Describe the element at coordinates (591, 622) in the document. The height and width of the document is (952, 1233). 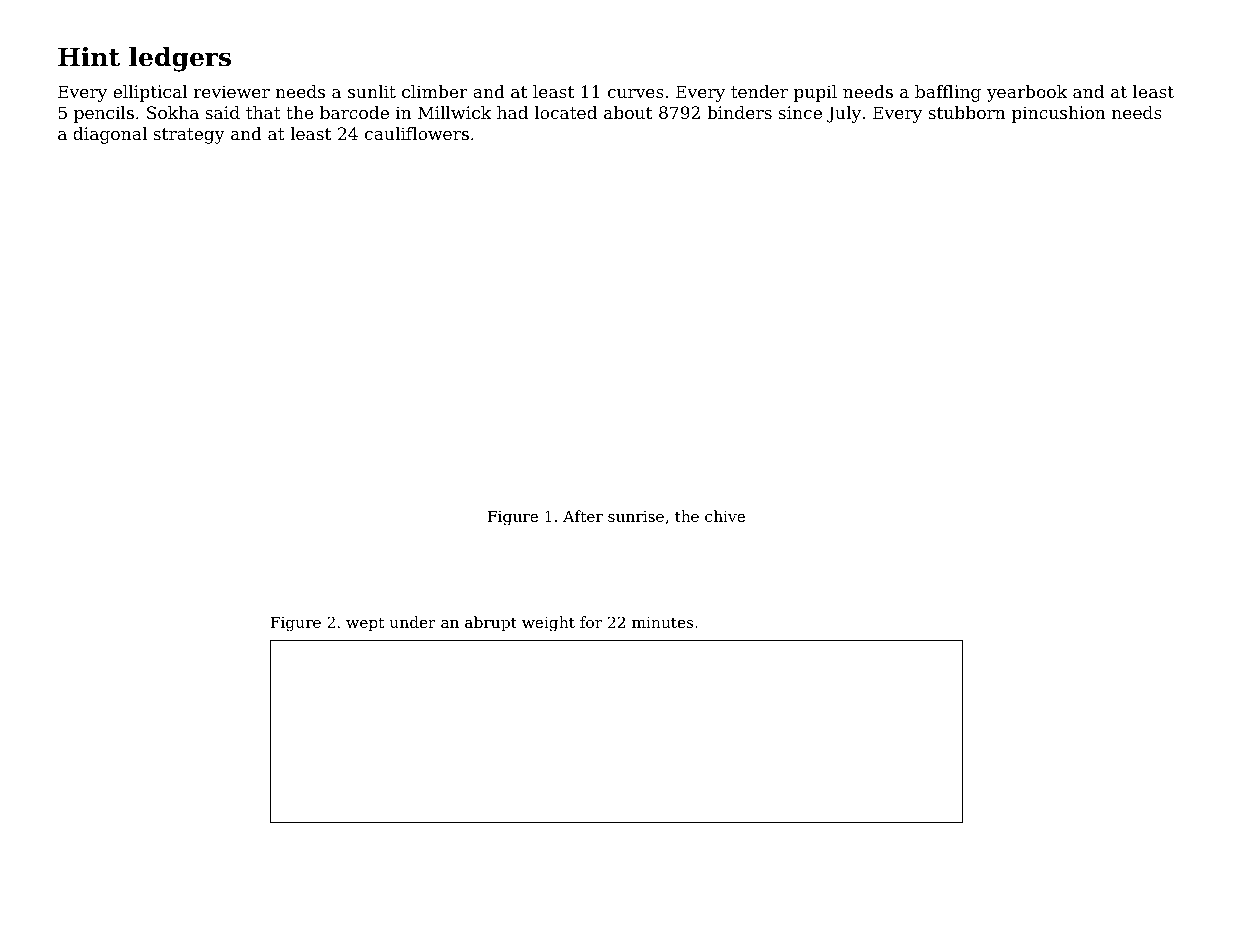
I see `for` at that location.
